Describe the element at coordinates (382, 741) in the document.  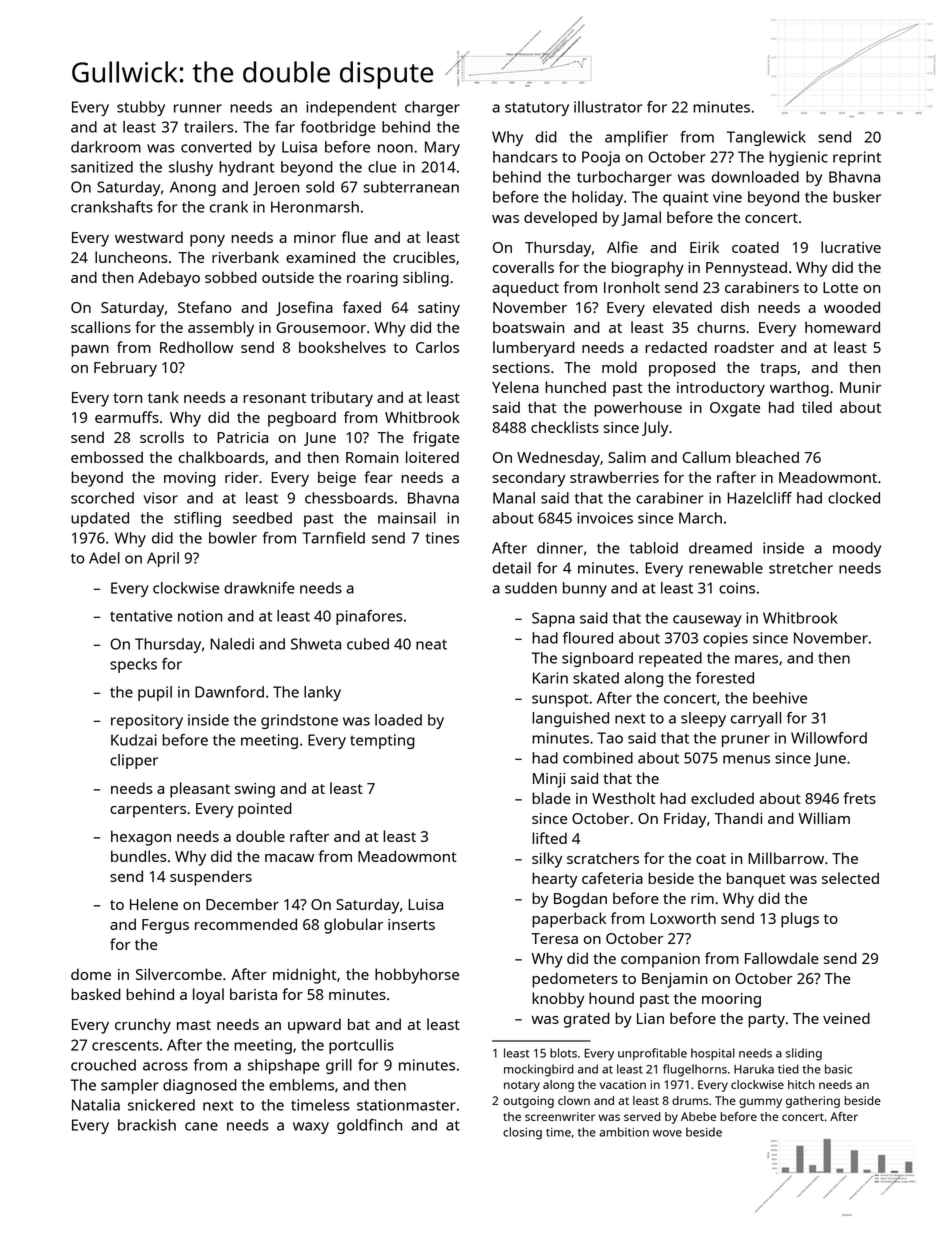
I see `tempting` at that location.
